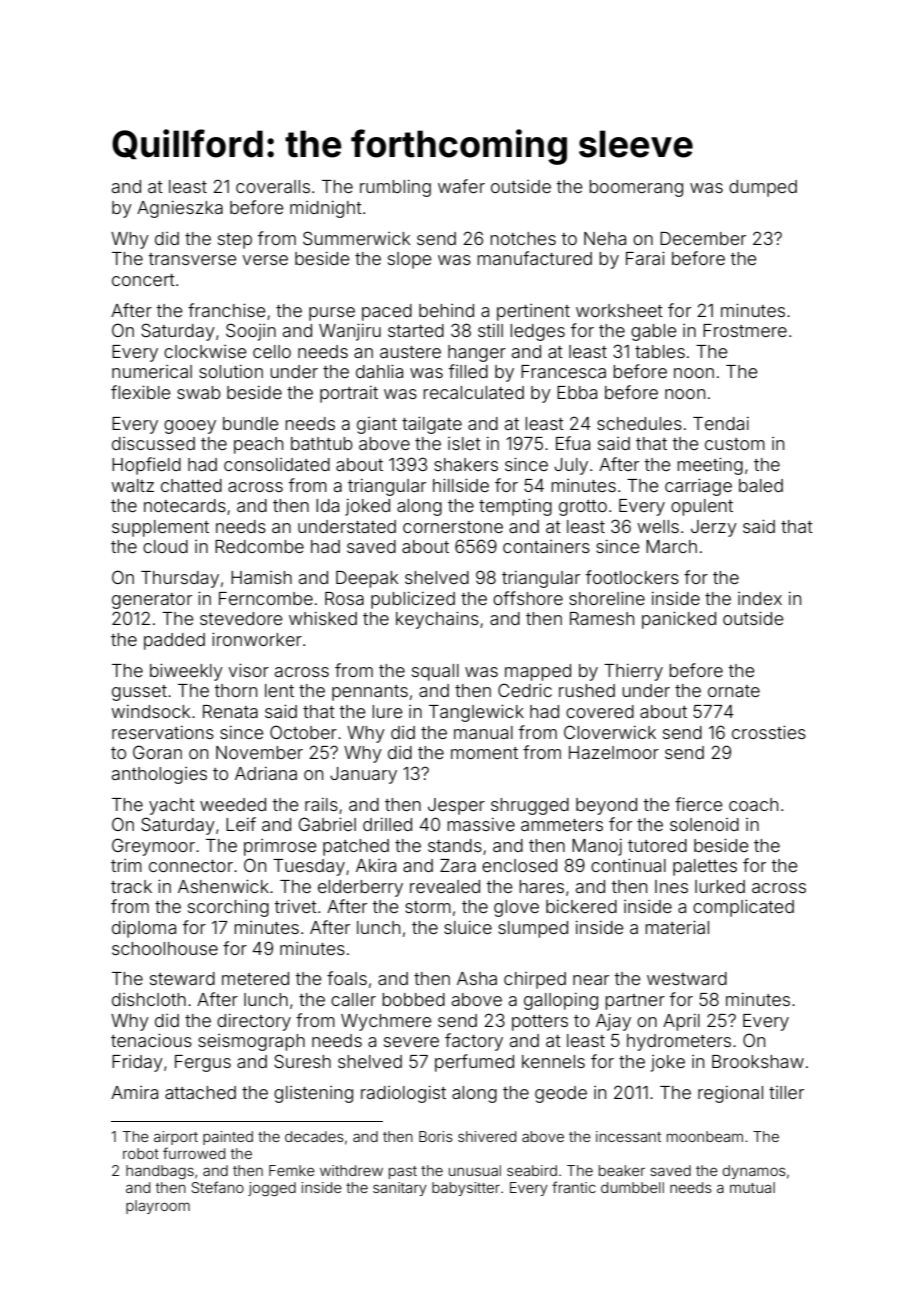 The height and width of the screenshot is (1312, 924). What do you see at coordinates (763, 188) in the screenshot?
I see `dumped` at bounding box center [763, 188].
